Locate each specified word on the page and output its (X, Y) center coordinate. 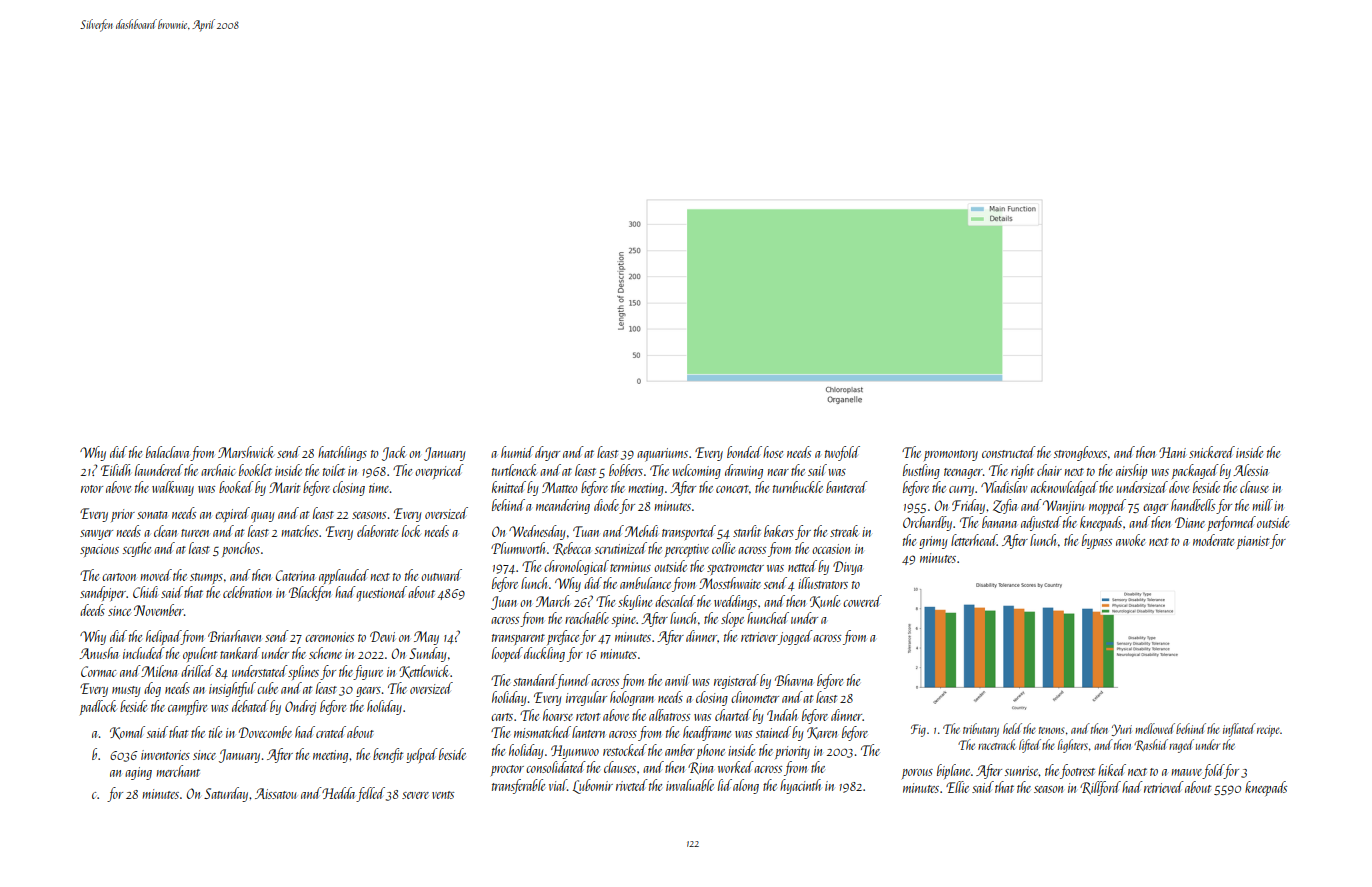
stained (773, 732)
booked (236, 487)
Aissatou (276, 793)
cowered (862, 601)
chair (1049, 470)
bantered (847, 487)
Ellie (957, 787)
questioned (381, 594)
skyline (635, 602)
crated (331, 732)
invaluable (690, 785)
